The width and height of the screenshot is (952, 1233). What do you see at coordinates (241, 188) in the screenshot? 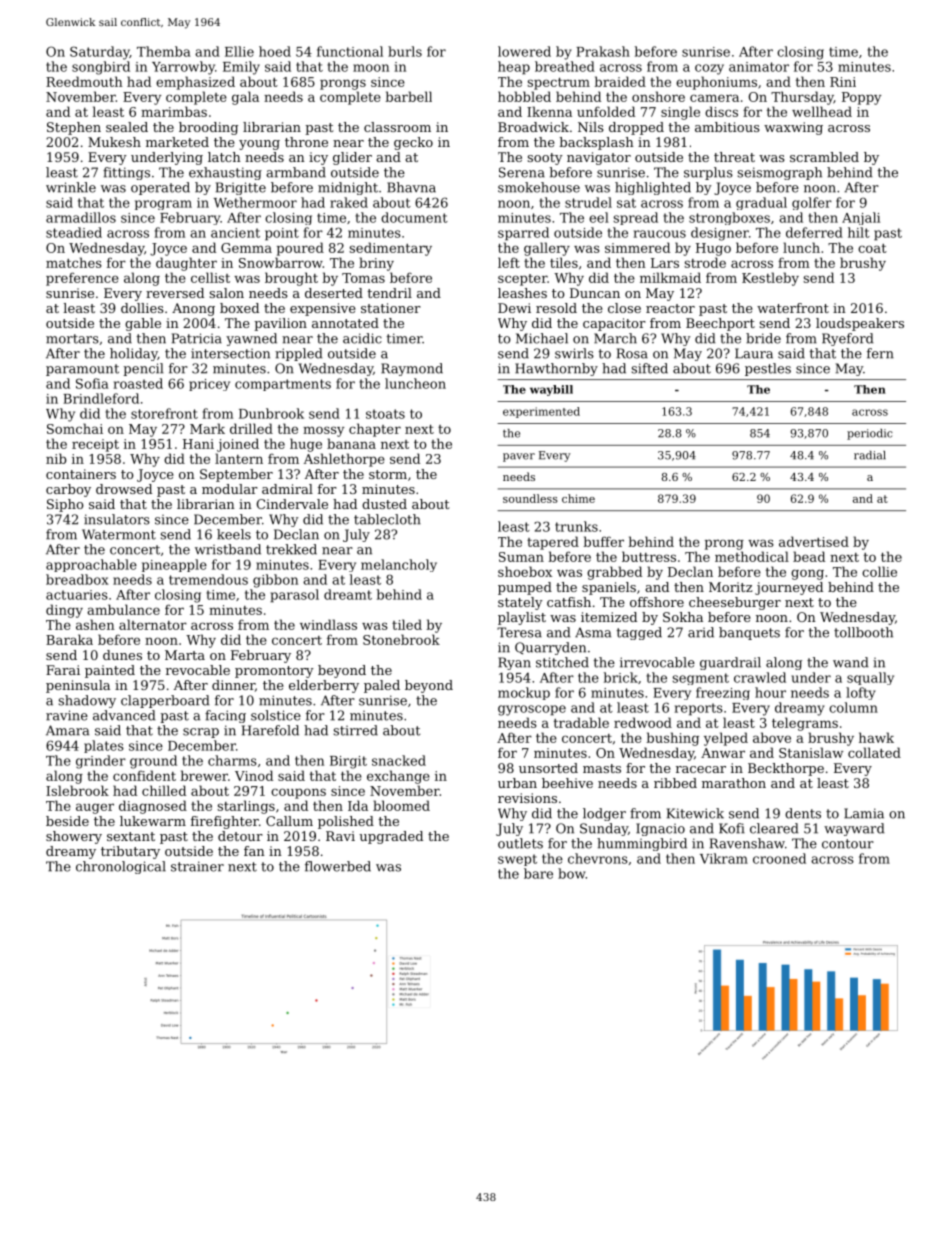
I see `Brigitte` at bounding box center [241, 188].
